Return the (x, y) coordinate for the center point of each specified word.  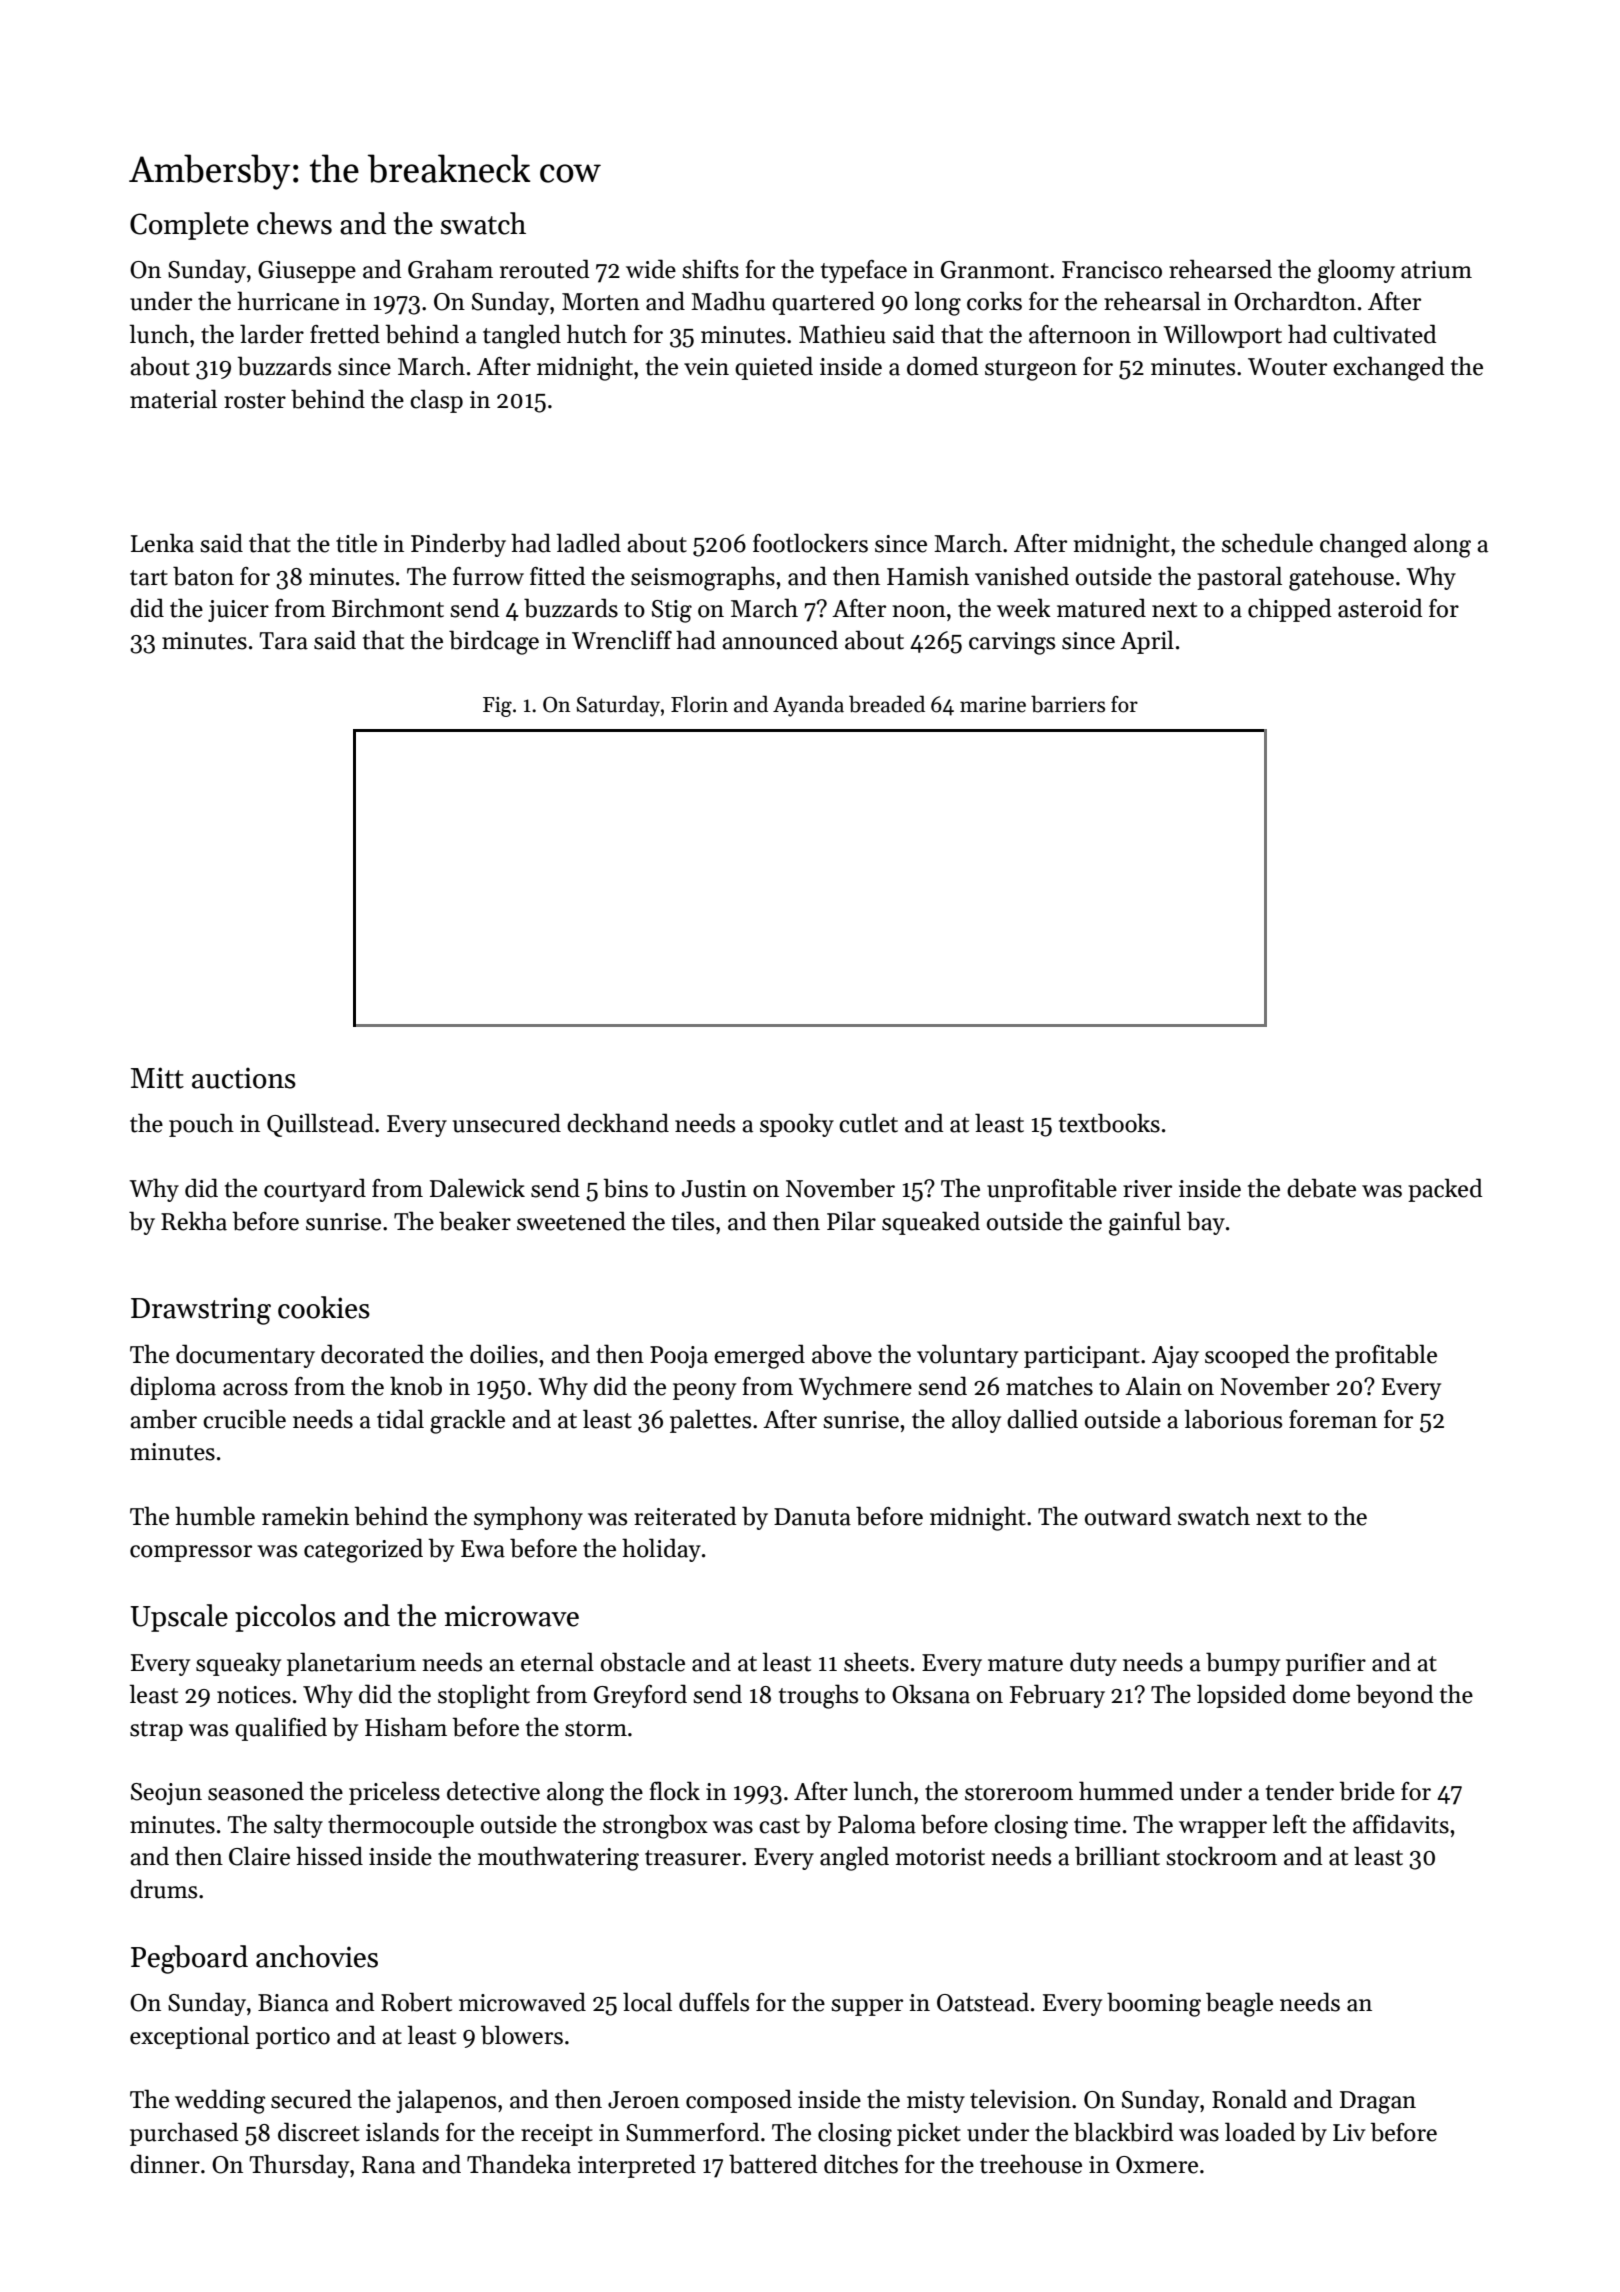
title (356, 543)
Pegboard (189, 1959)
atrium (1436, 270)
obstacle (643, 1662)
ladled (589, 543)
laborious (1233, 1419)
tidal (400, 1419)
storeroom (1019, 1793)
